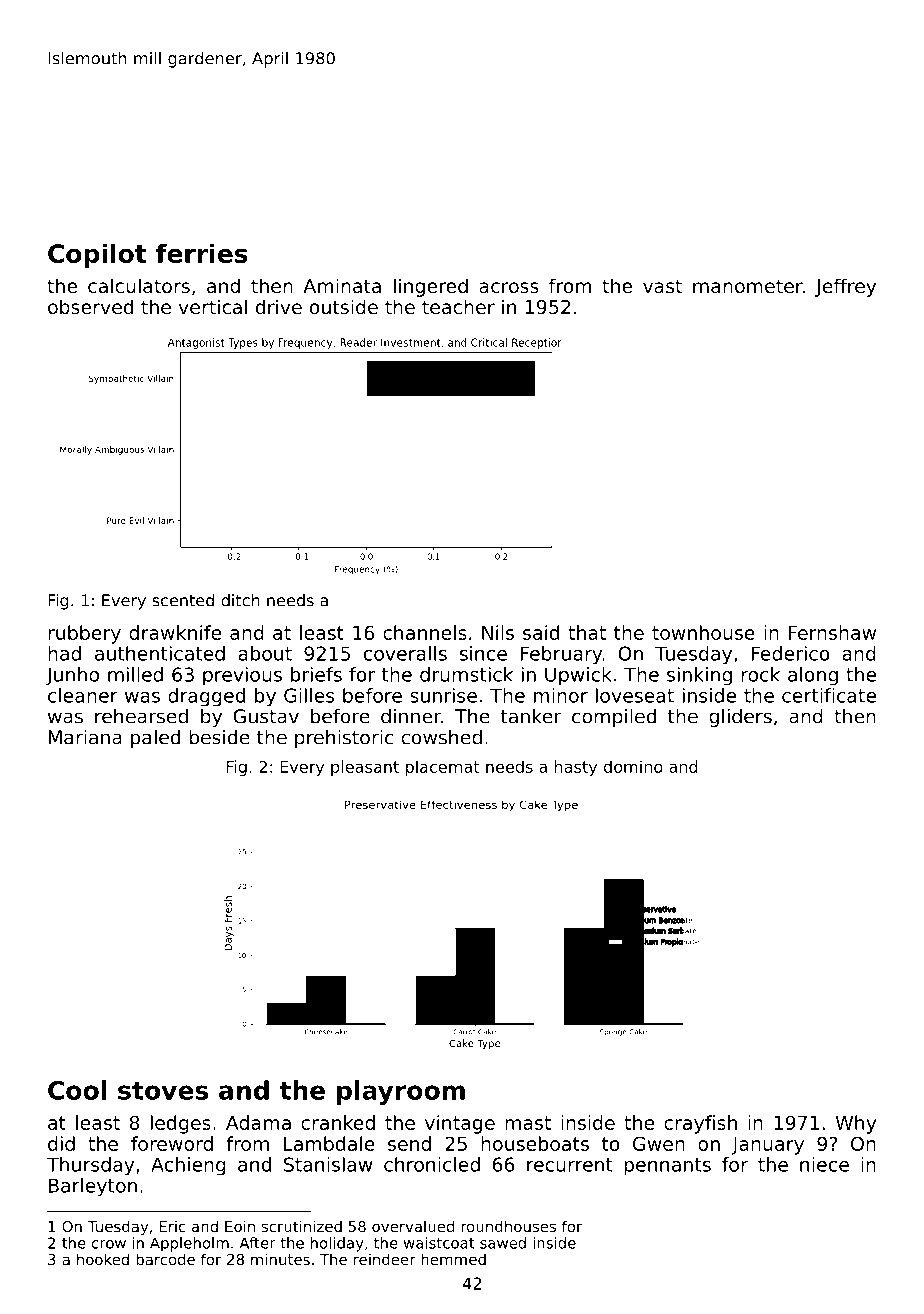  Describe the element at coordinates (824, 1164) in the image. I see `niece` at that location.
